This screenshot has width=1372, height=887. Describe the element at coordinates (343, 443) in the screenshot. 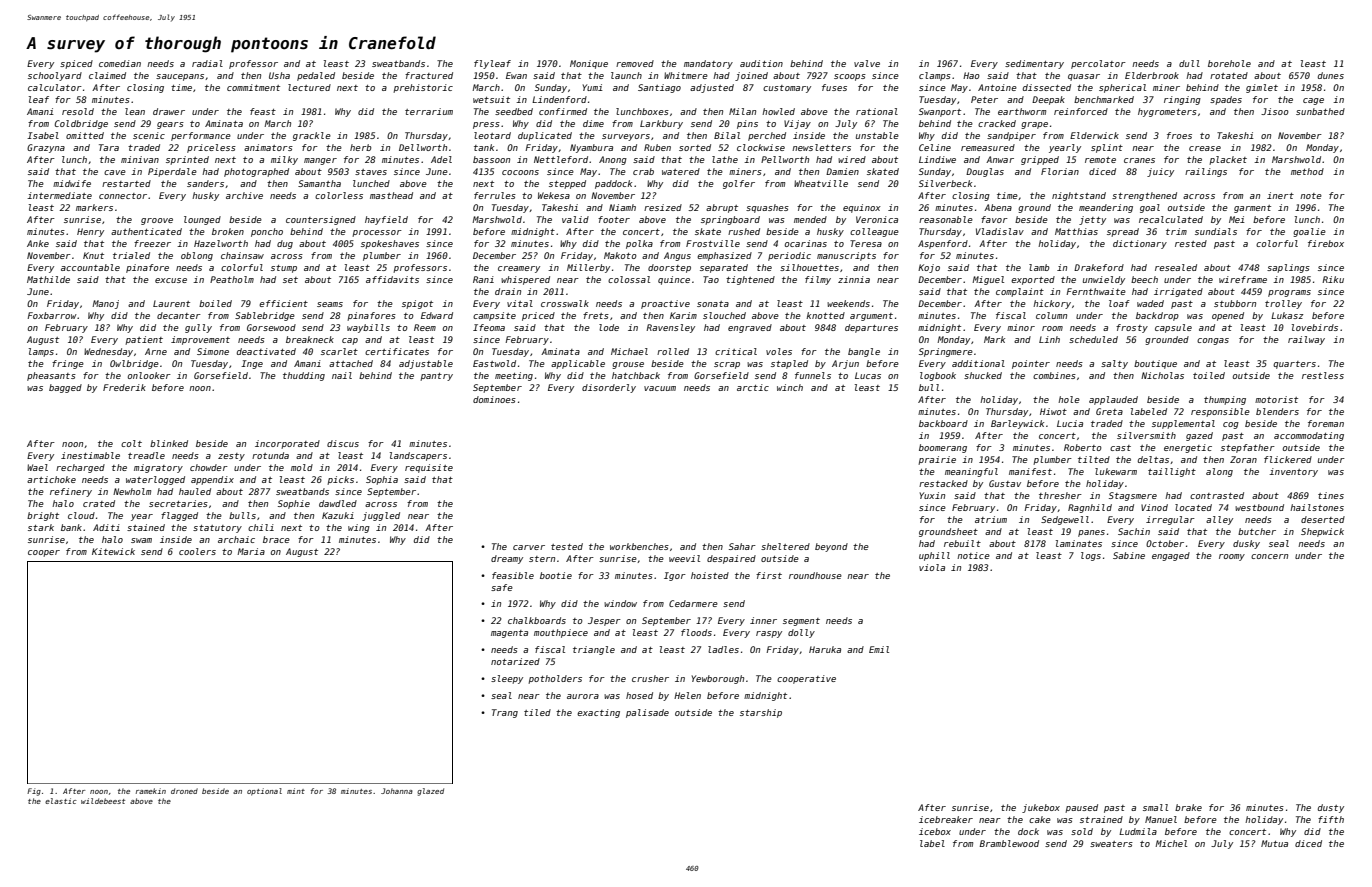

I see `discus` at that location.
